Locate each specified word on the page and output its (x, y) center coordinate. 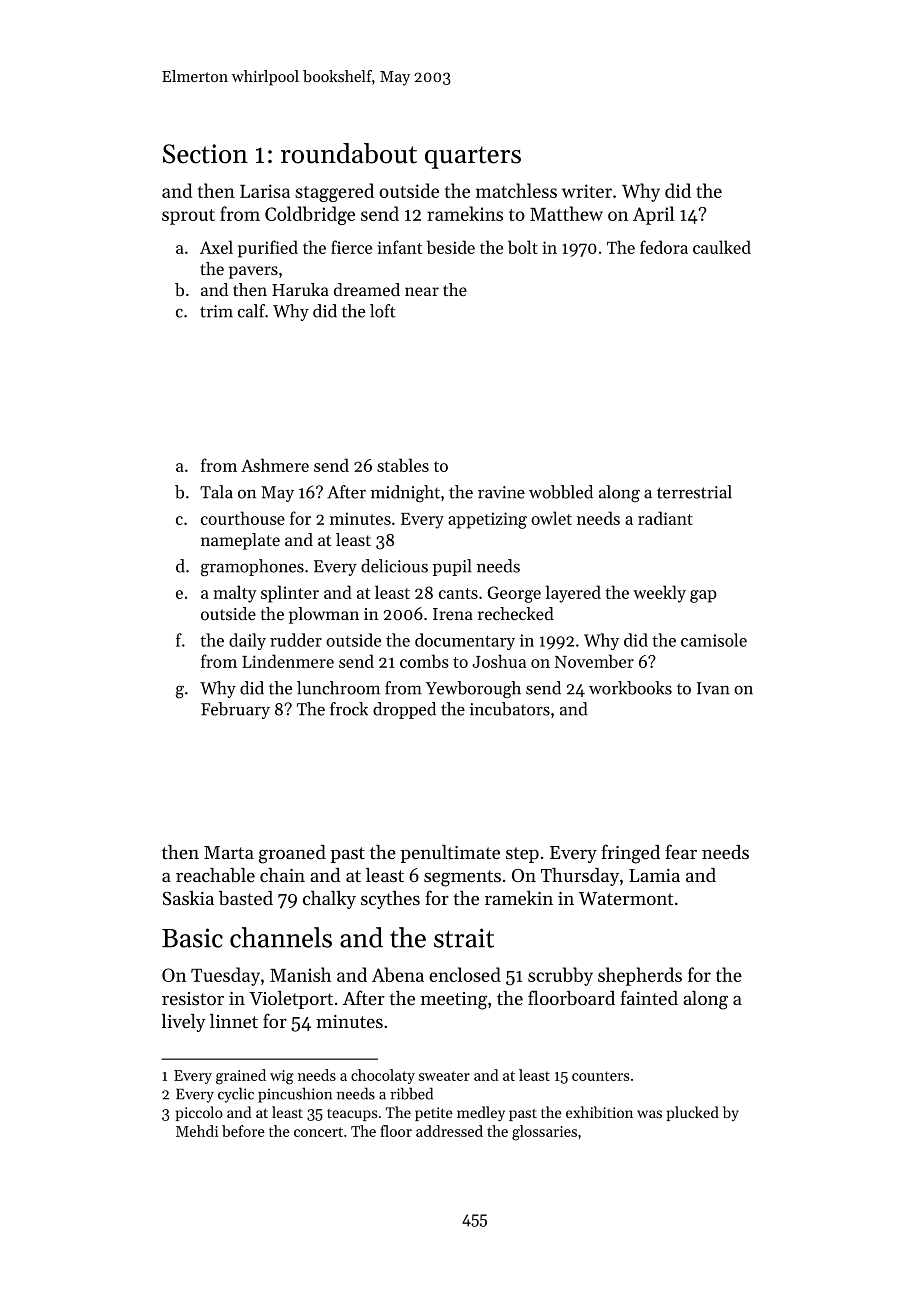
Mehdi (197, 1131)
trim (216, 311)
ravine (501, 492)
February (235, 710)
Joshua (499, 661)
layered (573, 594)
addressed (449, 1131)
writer (587, 191)
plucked (693, 1113)
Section (205, 154)
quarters (473, 157)
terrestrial (694, 492)
